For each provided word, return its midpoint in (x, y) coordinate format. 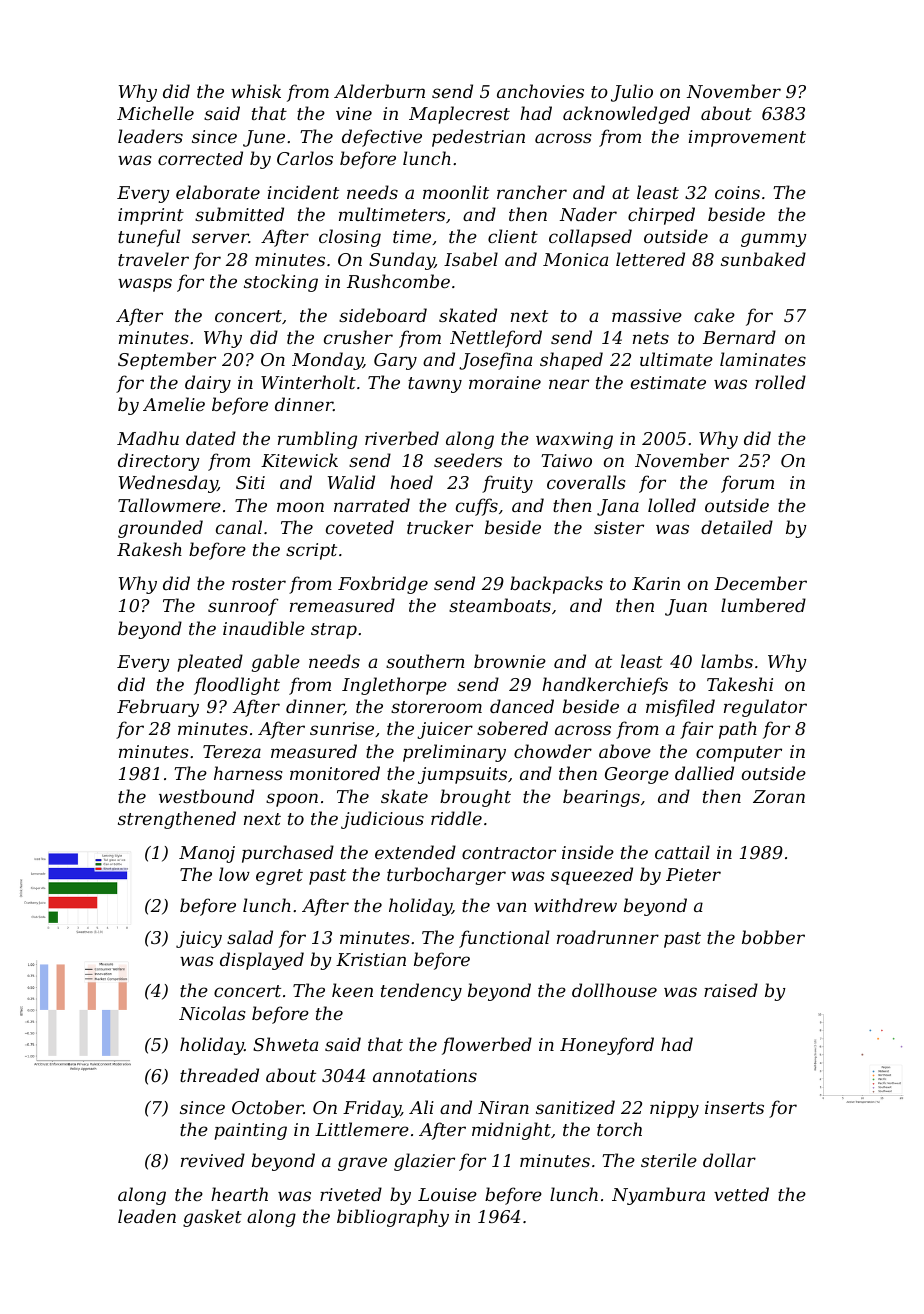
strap (334, 631)
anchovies (540, 91)
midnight (511, 1131)
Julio (632, 93)
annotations (425, 1075)
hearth (239, 1194)
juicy (199, 939)
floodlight (237, 686)
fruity (507, 484)
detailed (737, 527)
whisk (256, 91)
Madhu (148, 438)
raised (731, 990)
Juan (686, 607)
